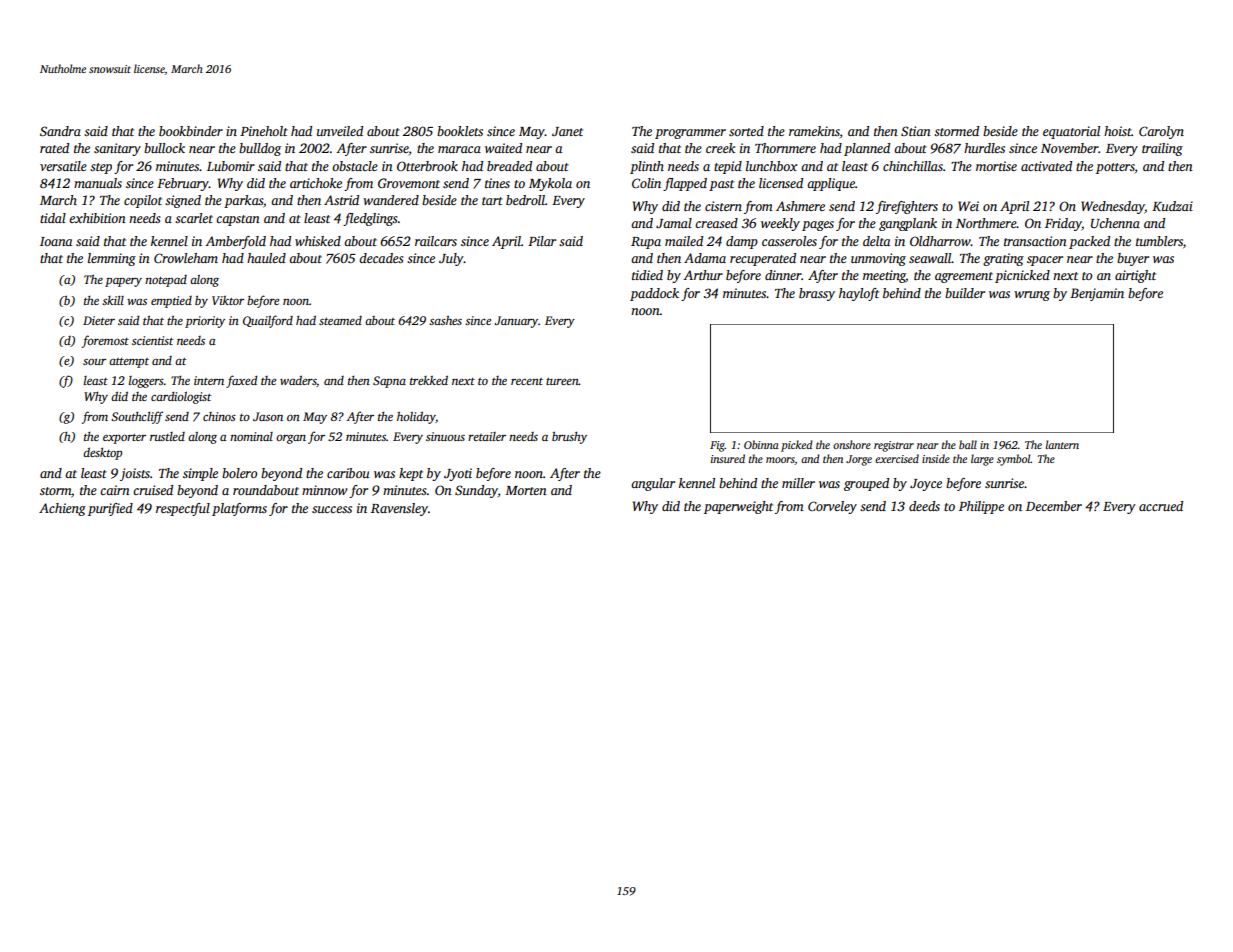  I want to click on moors, so click(780, 461).
